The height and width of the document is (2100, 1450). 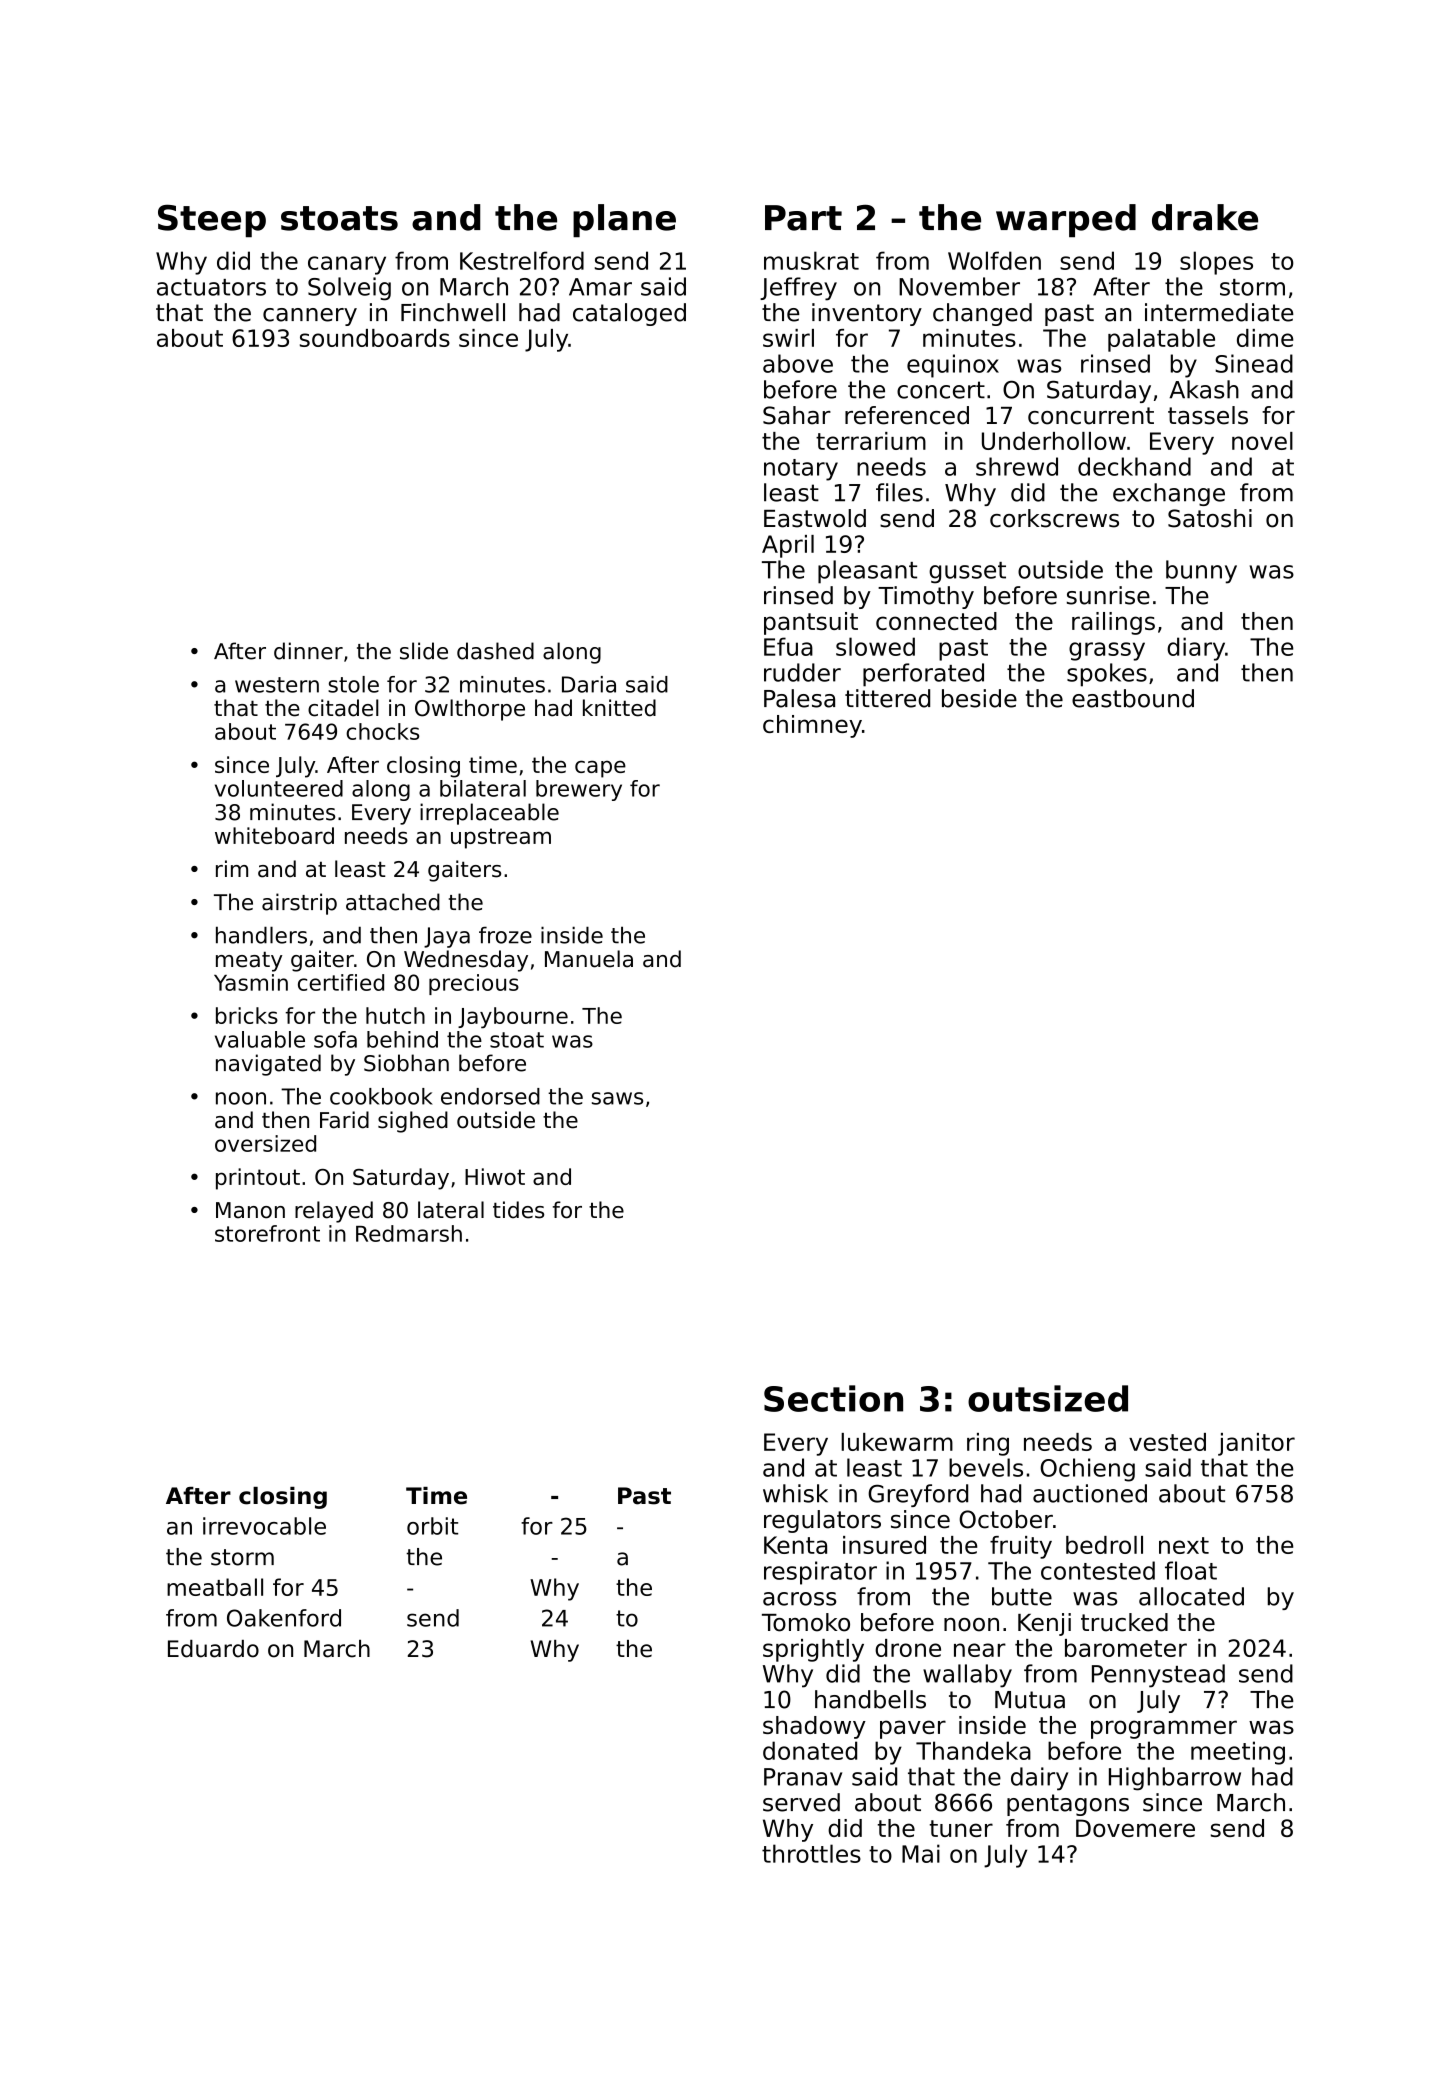 I want to click on outsized, so click(x=1048, y=1398).
